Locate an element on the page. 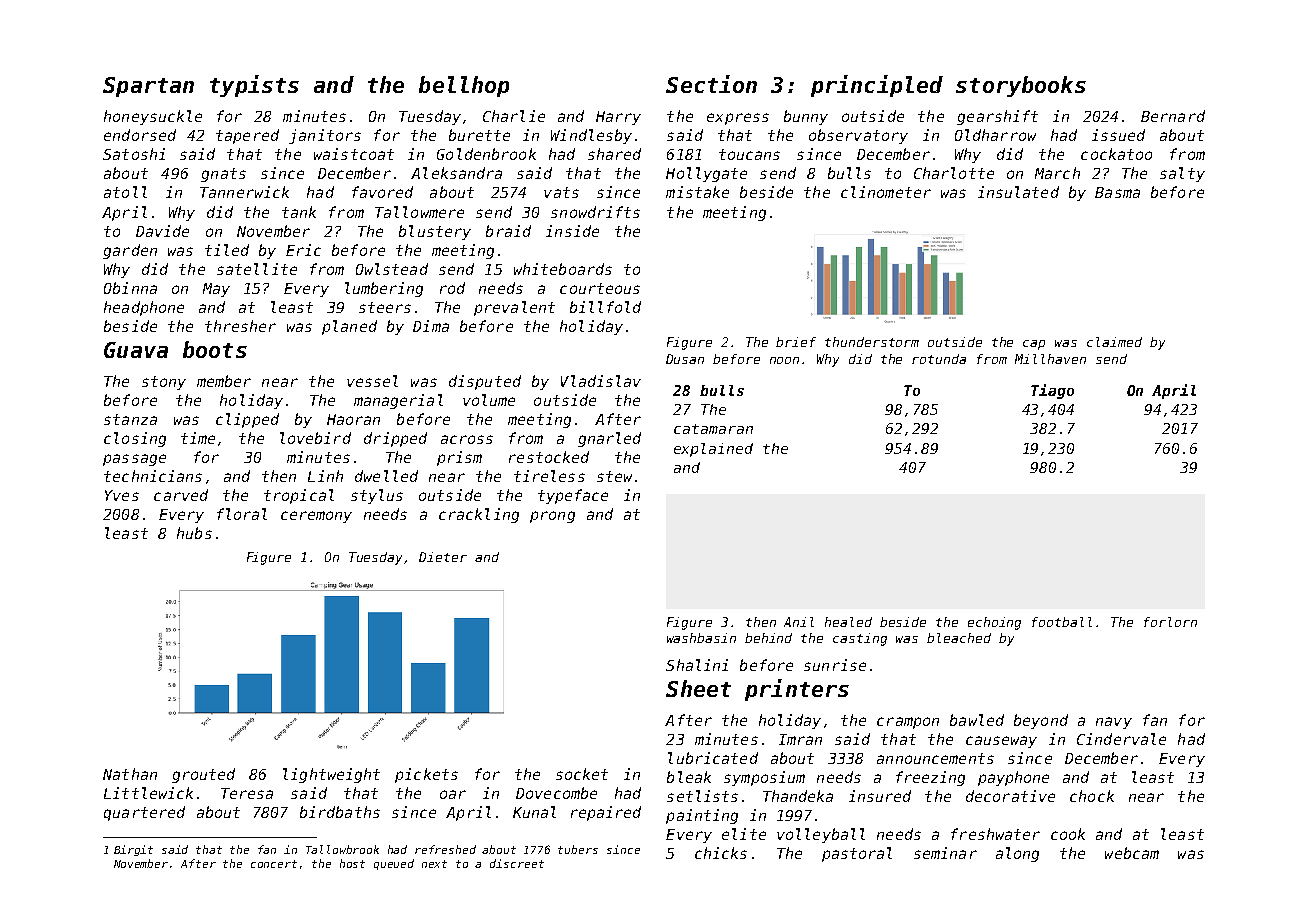 The height and width of the document is (924, 1308). closing is located at coordinates (135, 439).
